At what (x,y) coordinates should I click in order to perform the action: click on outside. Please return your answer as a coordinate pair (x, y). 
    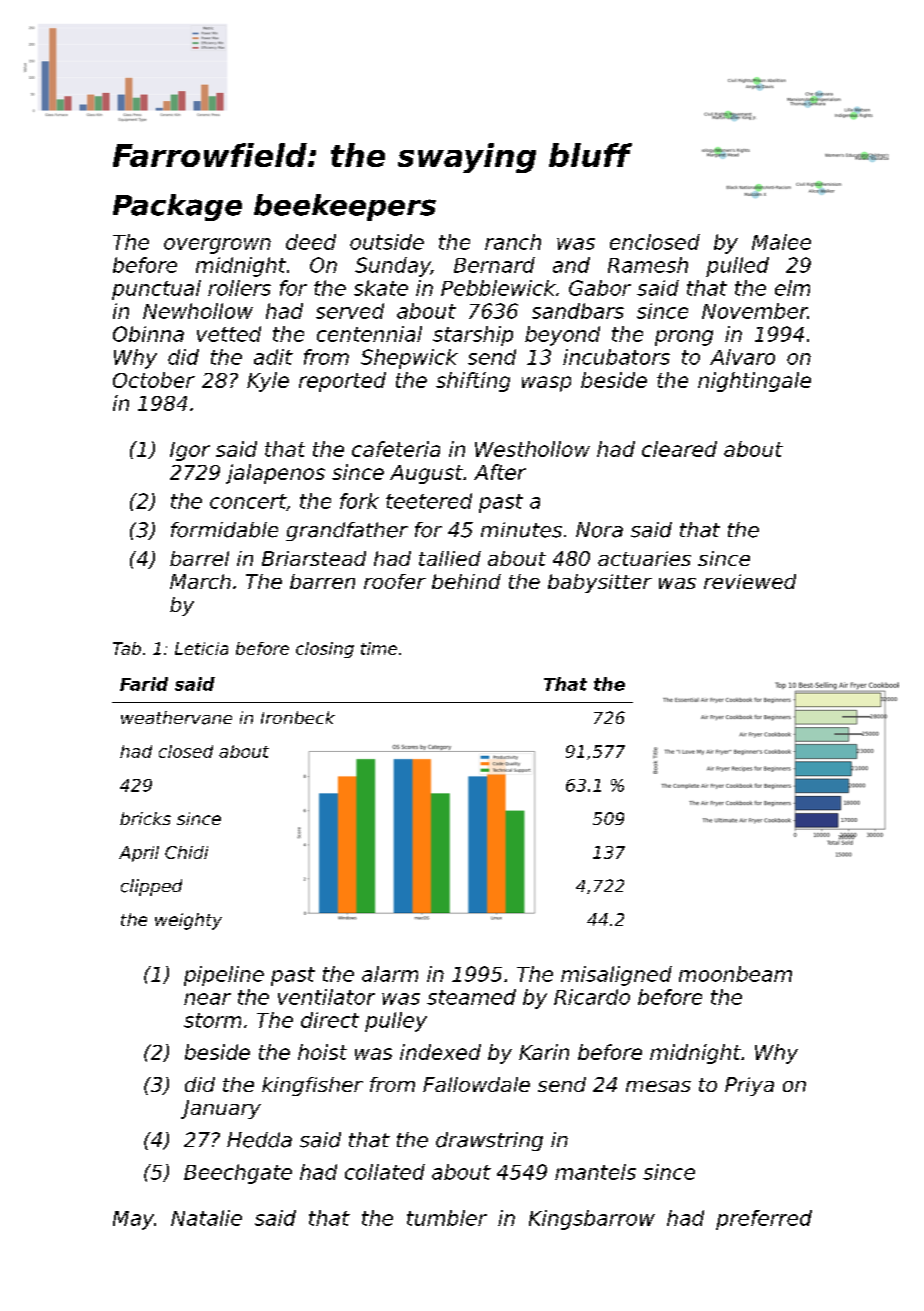
    Looking at the image, I should click on (387, 242).
